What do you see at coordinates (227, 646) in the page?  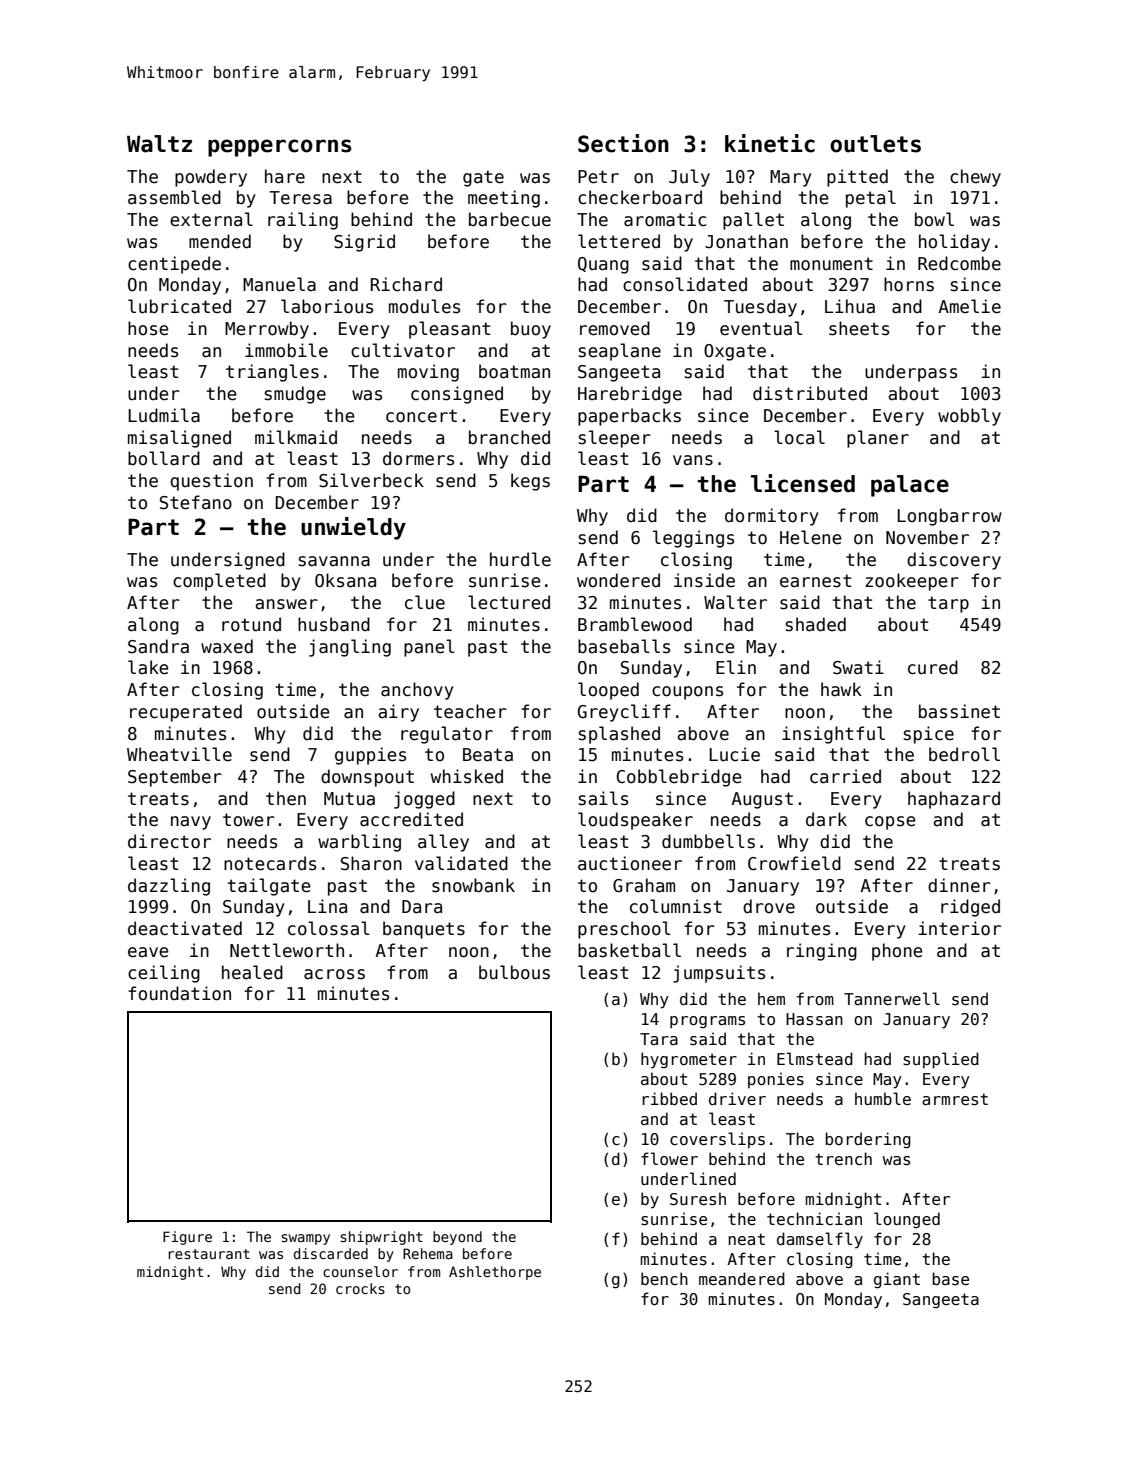 I see `waxed` at bounding box center [227, 646].
